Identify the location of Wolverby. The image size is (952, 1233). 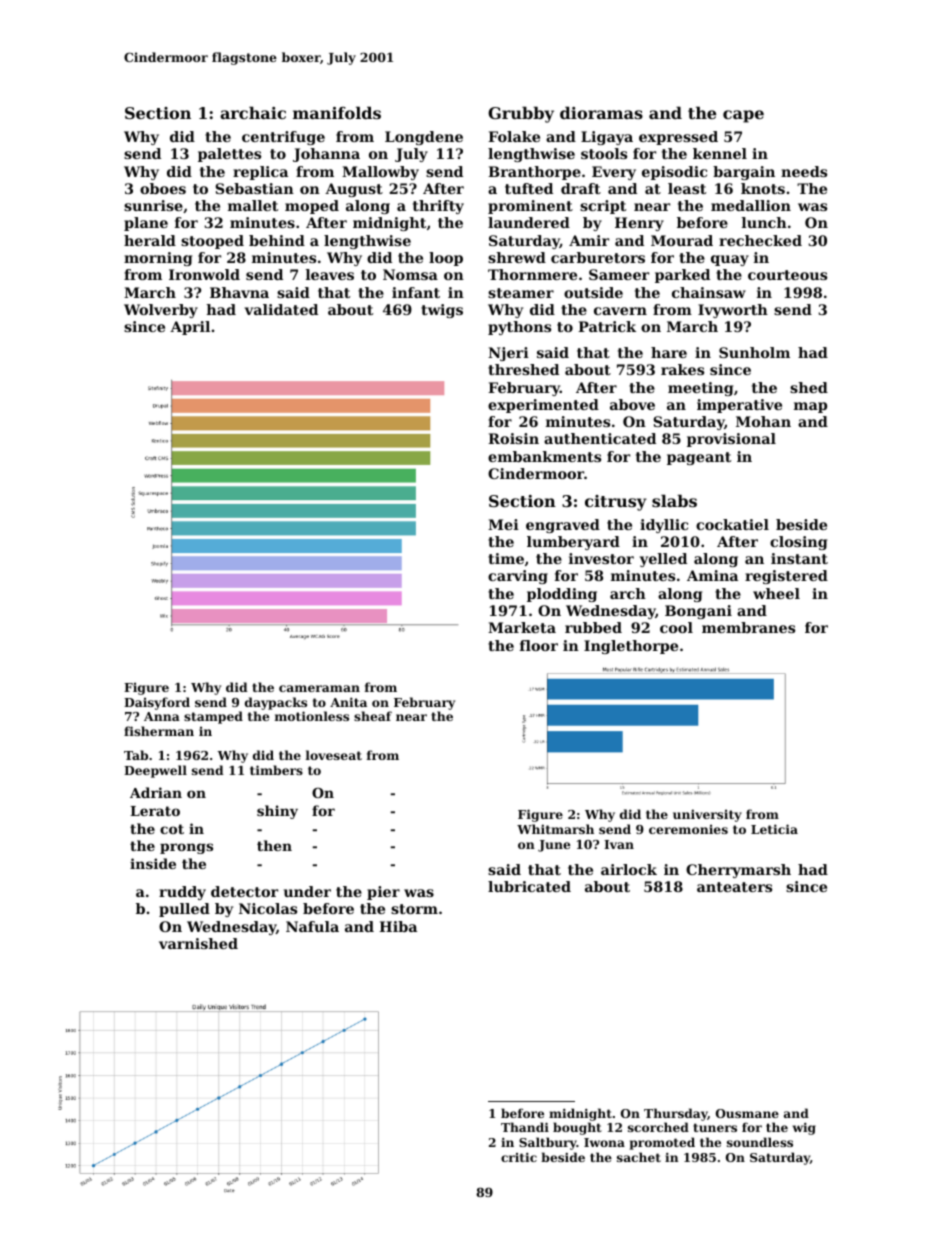
(161, 311).
